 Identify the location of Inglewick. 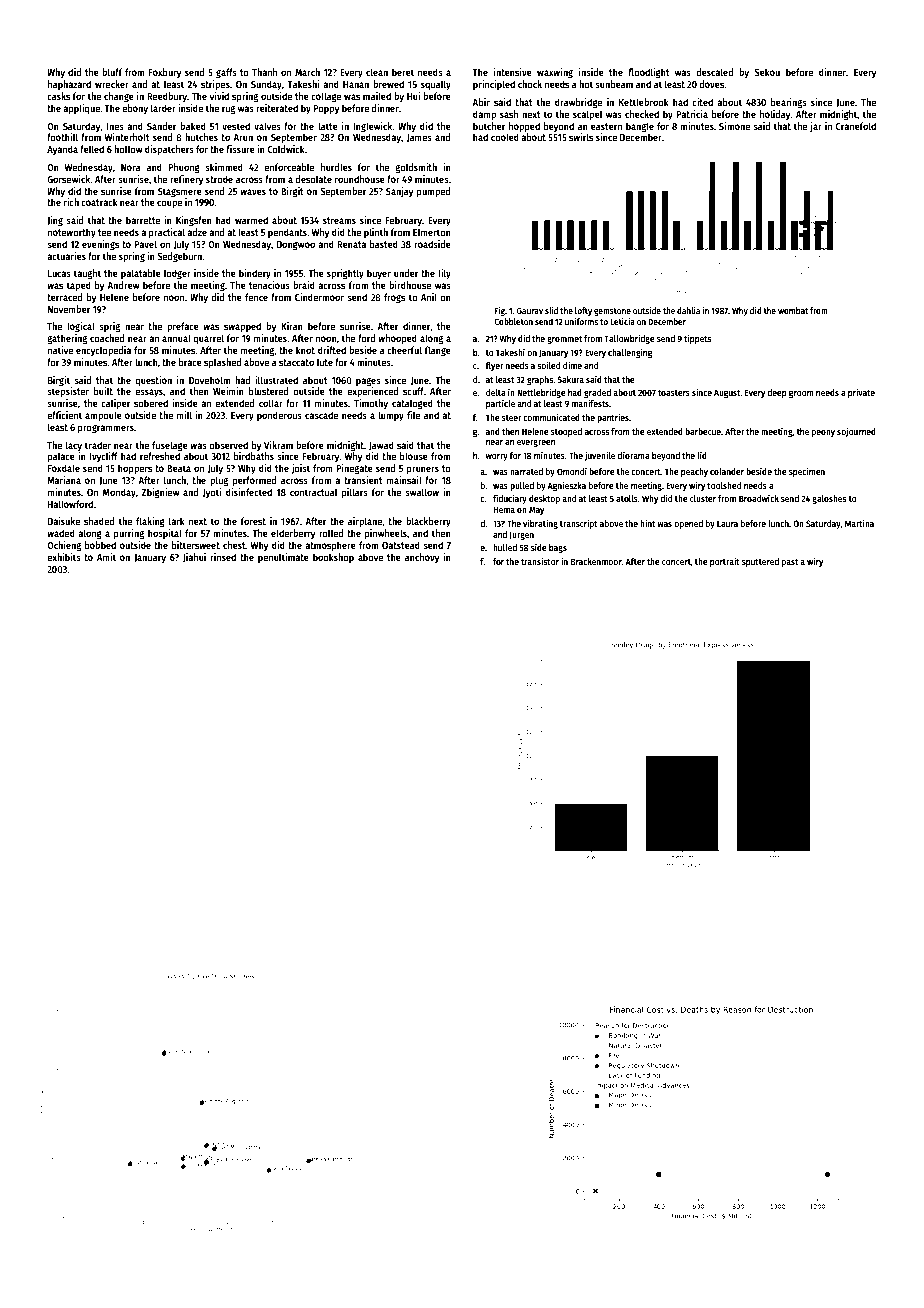
(373, 127).
